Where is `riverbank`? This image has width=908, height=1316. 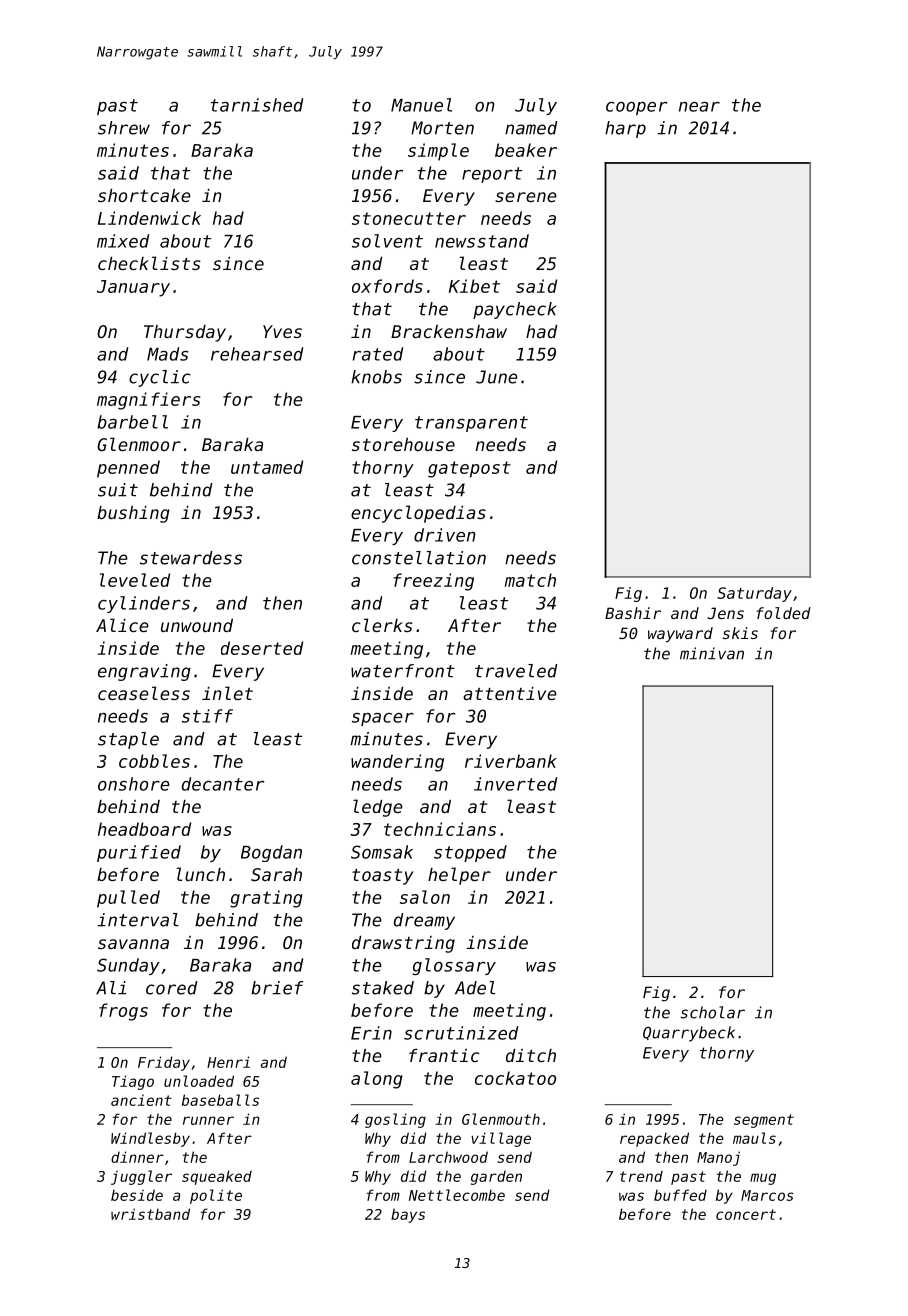
riverbank is located at coordinates (511, 761).
